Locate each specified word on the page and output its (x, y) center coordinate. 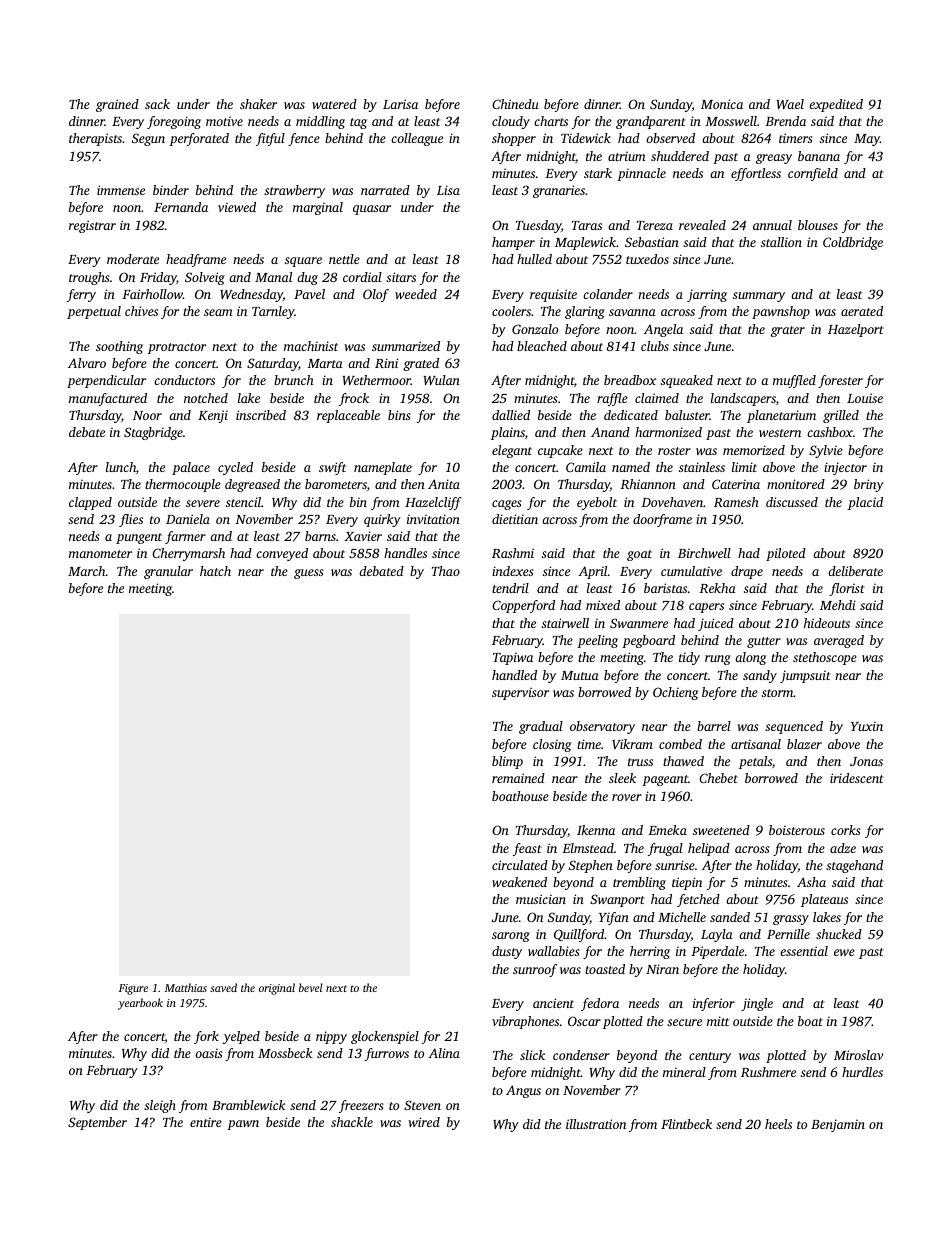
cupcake (560, 451)
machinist (311, 346)
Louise (865, 398)
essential (804, 951)
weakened (519, 882)
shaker (258, 104)
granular (168, 572)
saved (223, 987)
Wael (790, 104)
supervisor (520, 693)
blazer (804, 744)
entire (206, 1122)
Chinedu (515, 104)
